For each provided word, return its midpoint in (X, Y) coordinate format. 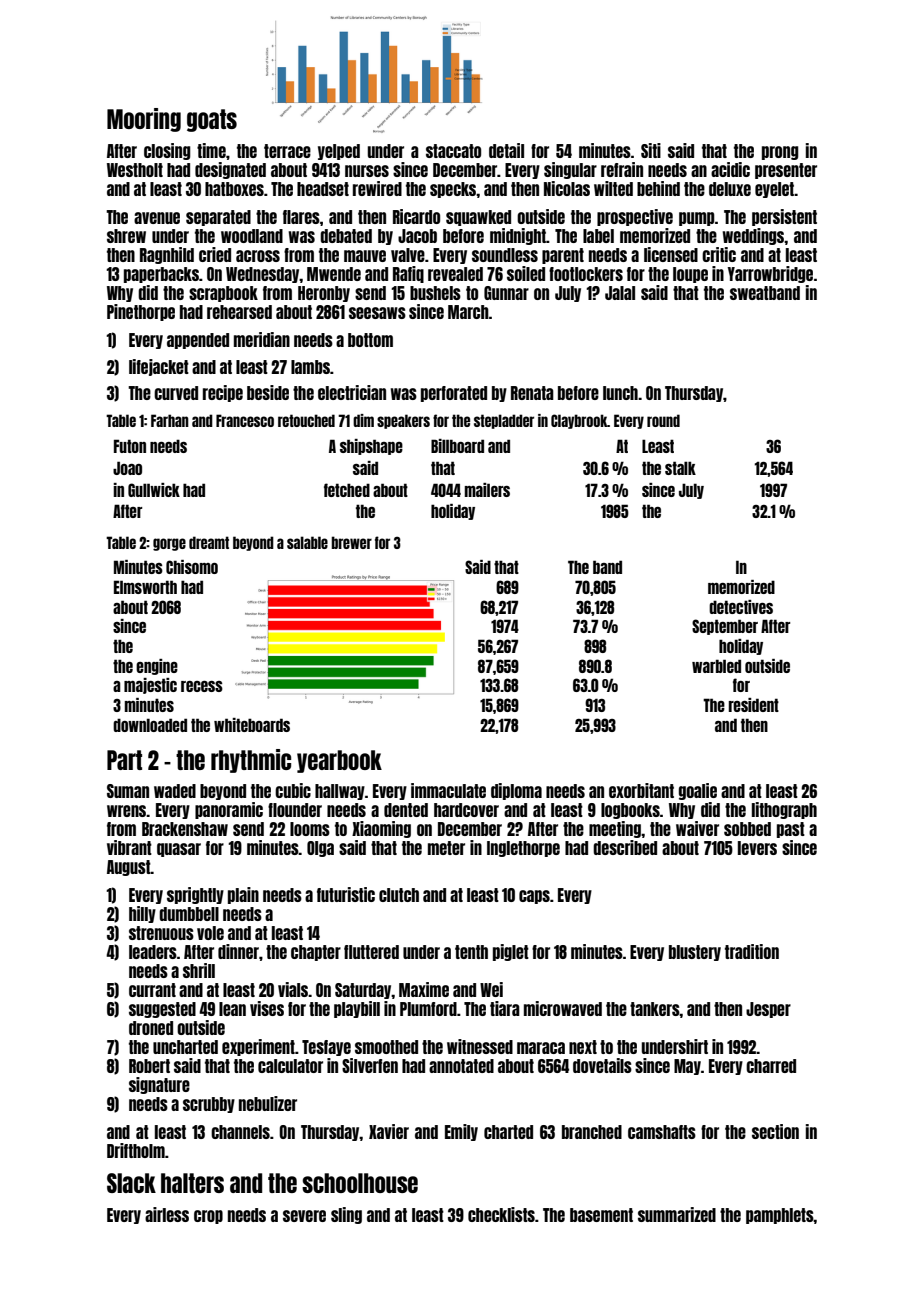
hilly (142, 914)
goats (212, 120)
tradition (752, 951)
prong (780, 153)
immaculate (448, 790)
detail (506, 150)
